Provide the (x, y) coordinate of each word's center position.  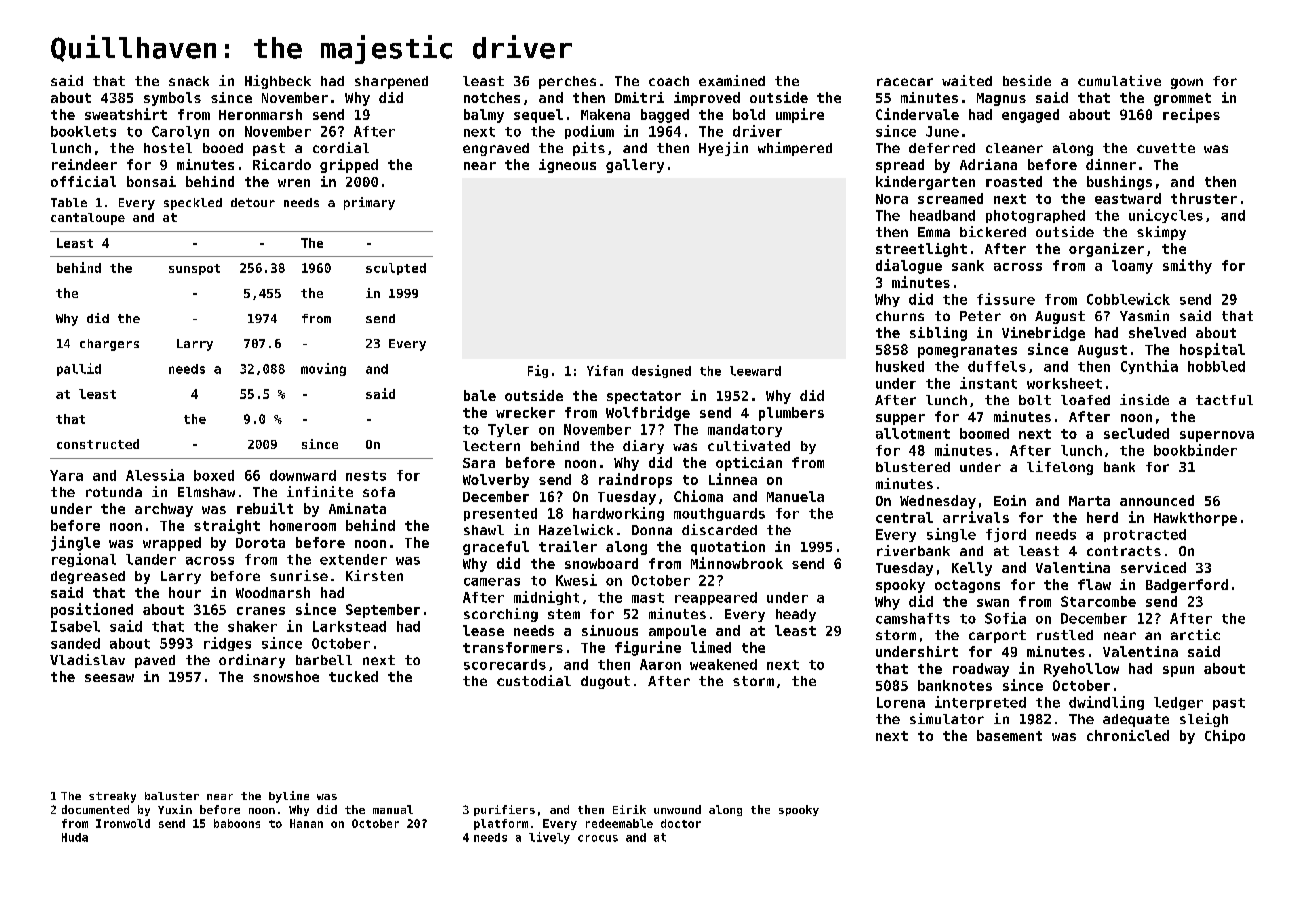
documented (95, 809)
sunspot (194, 269)
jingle (75, 543)
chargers (109, 345)
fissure (1006, 299)
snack (189, 81)
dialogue (909, 266)
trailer (568, 546)
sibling (938, 334)
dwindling (1106, 703)
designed (661, 371)
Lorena (901, 702)
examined (732, 80)
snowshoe (286, 676)
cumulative (1119, 80)
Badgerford (1187, 586)
